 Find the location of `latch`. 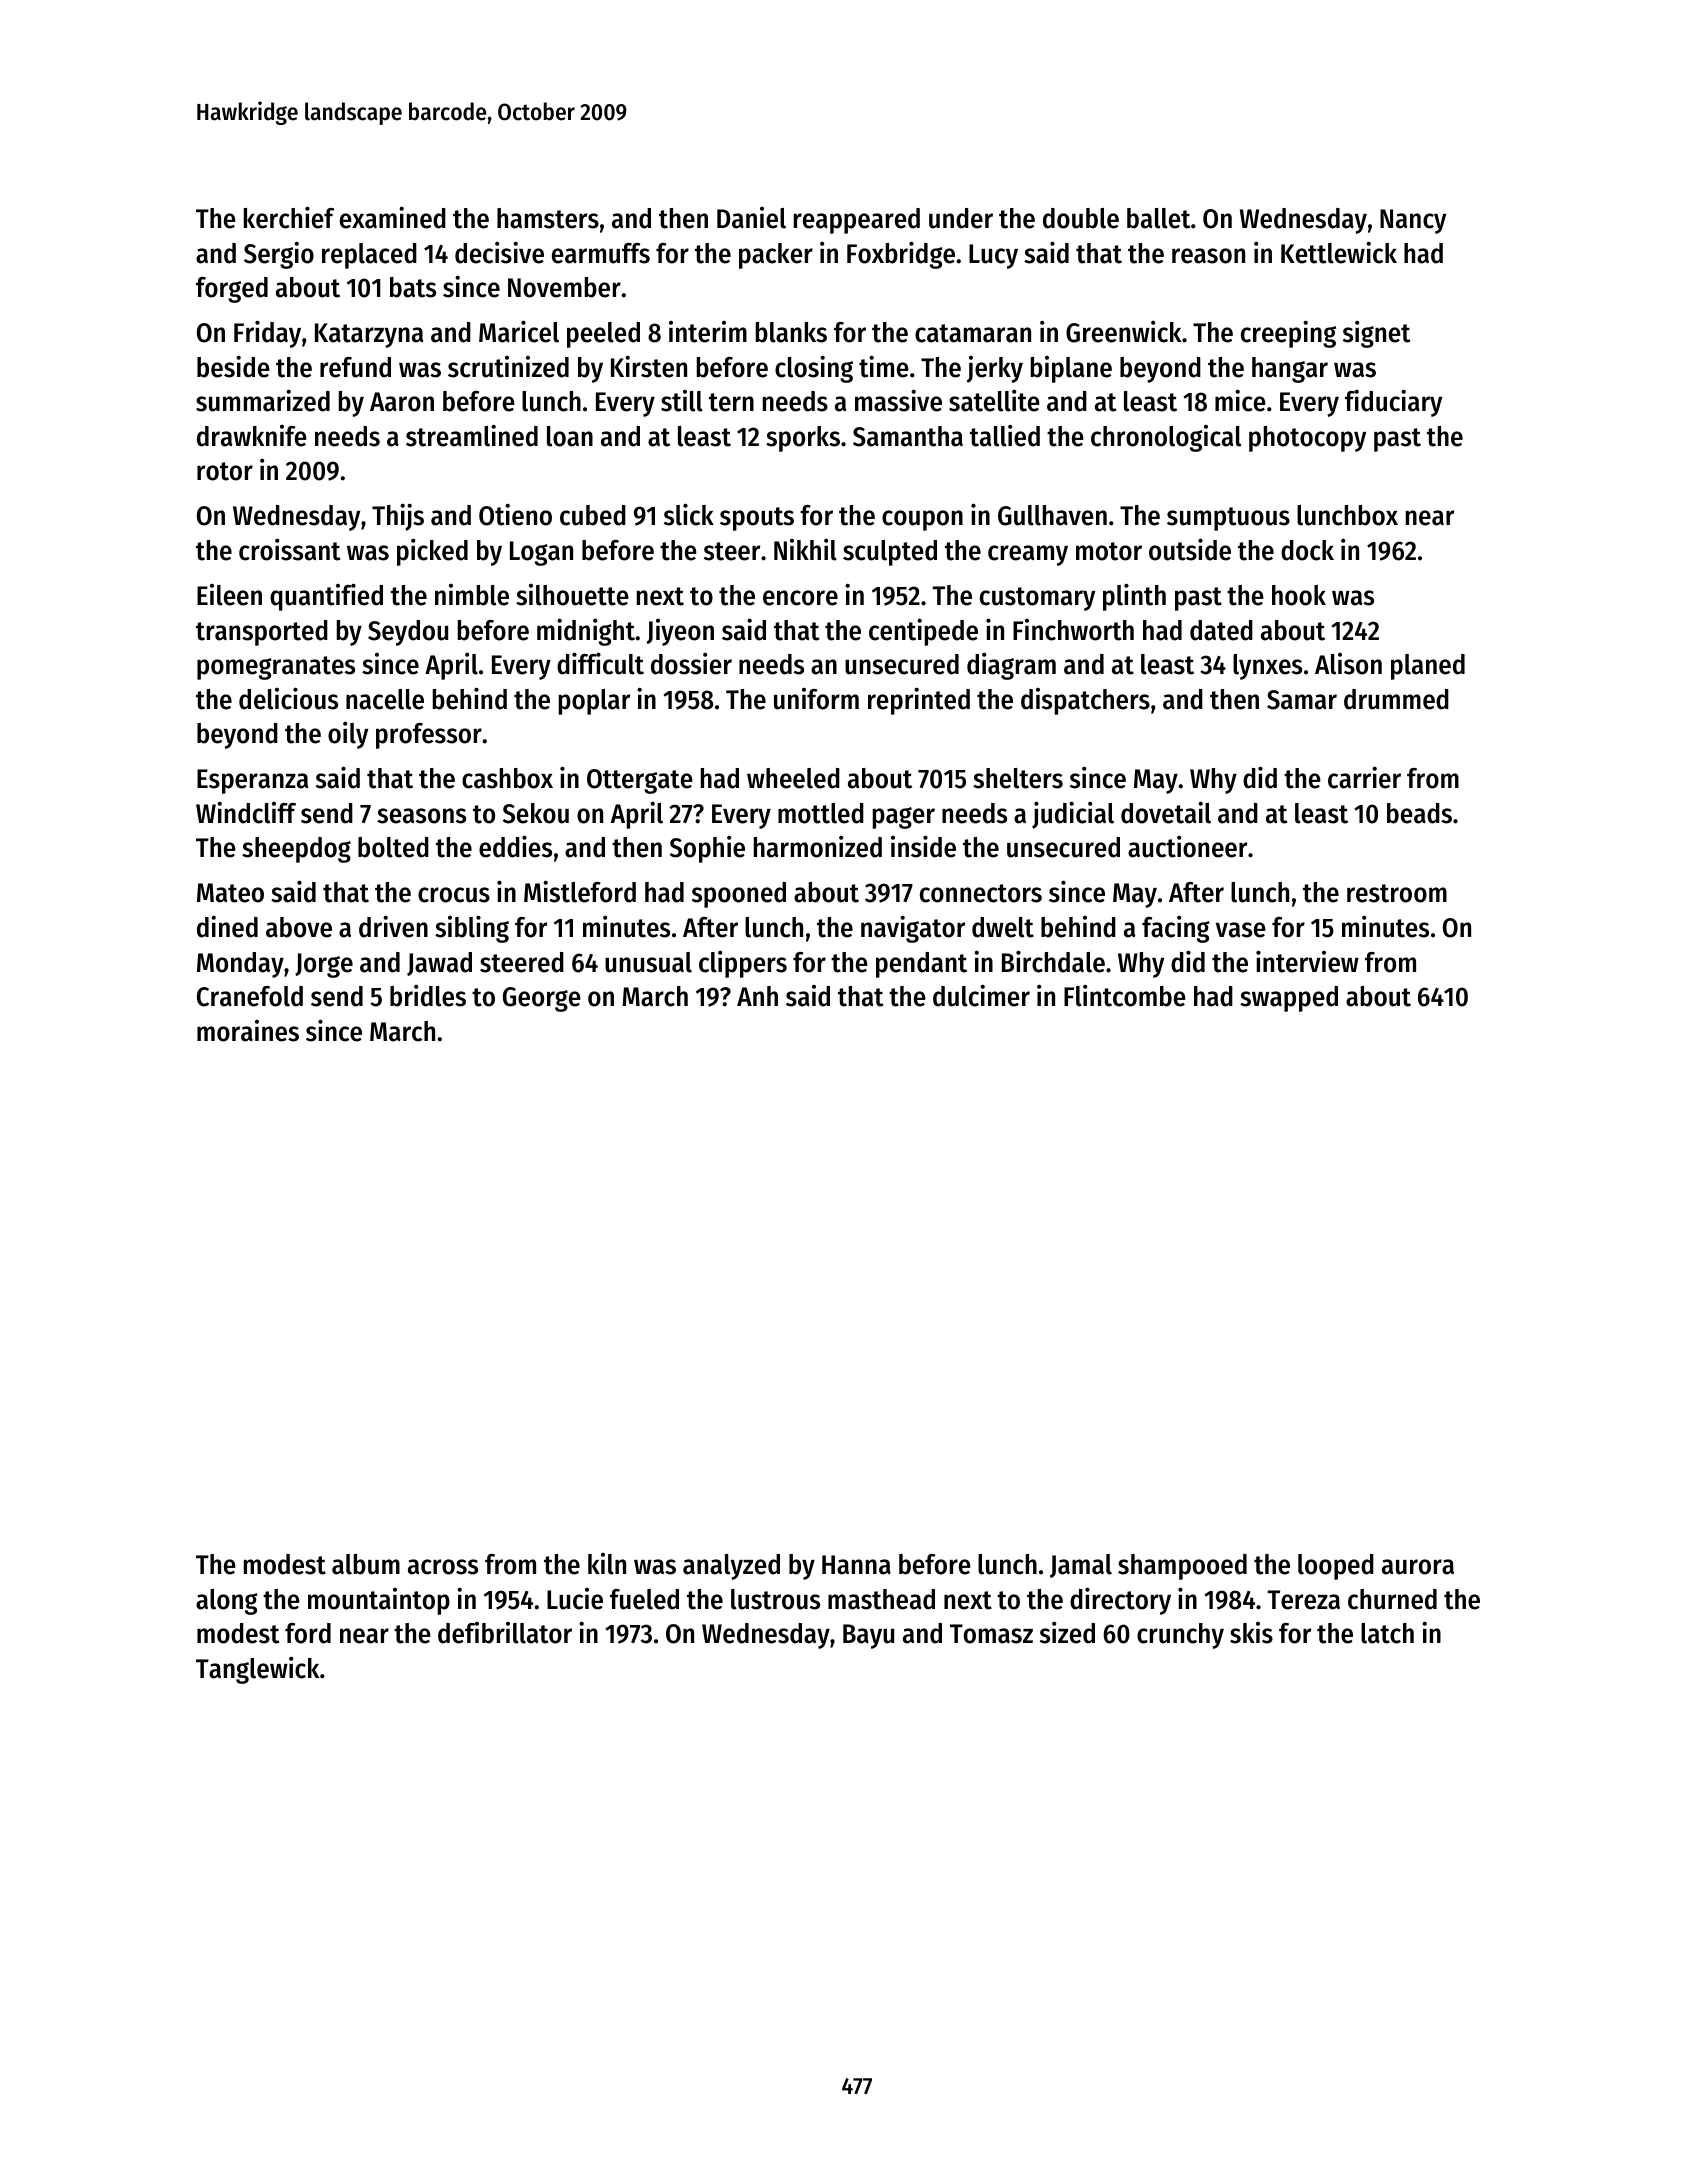

latch is located at coordinates (1387, 1633).
